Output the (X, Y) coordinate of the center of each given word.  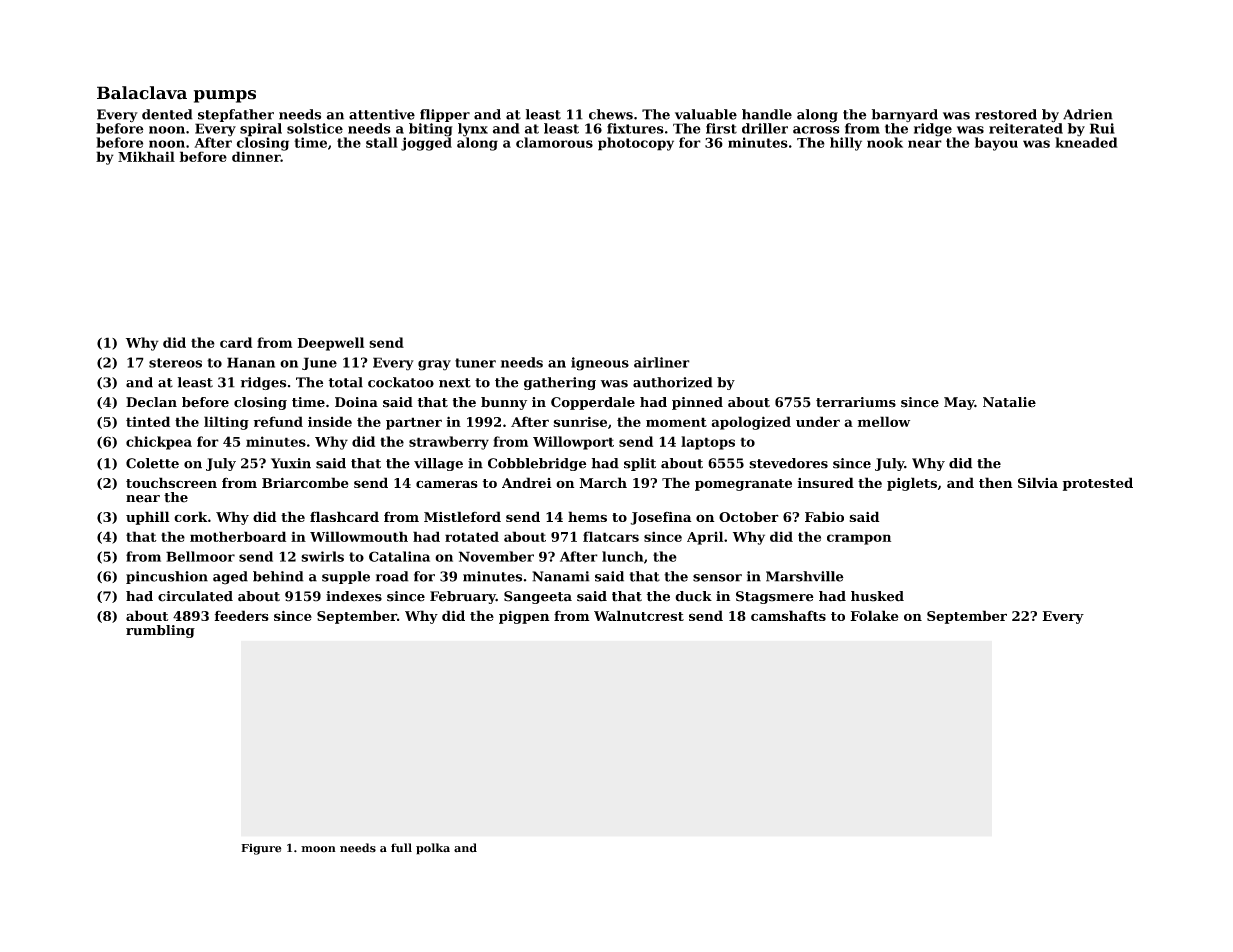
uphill (148, 518)
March (603, 482)
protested (1098, 484)
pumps (225, 96)
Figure (261, 849)
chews (611, 114)
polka (433, 849)
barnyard (905, 115)
